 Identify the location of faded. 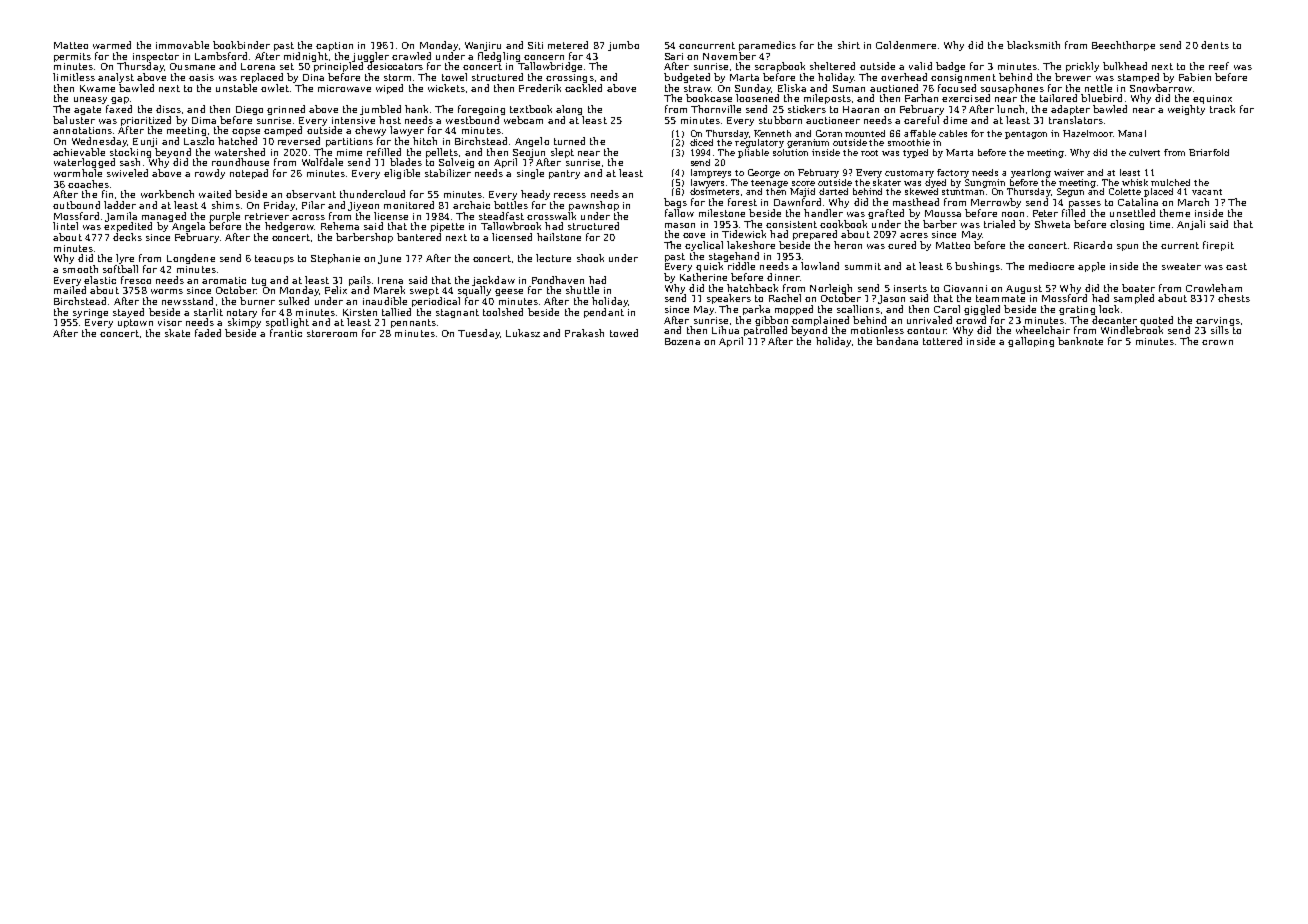
(208, 333).
